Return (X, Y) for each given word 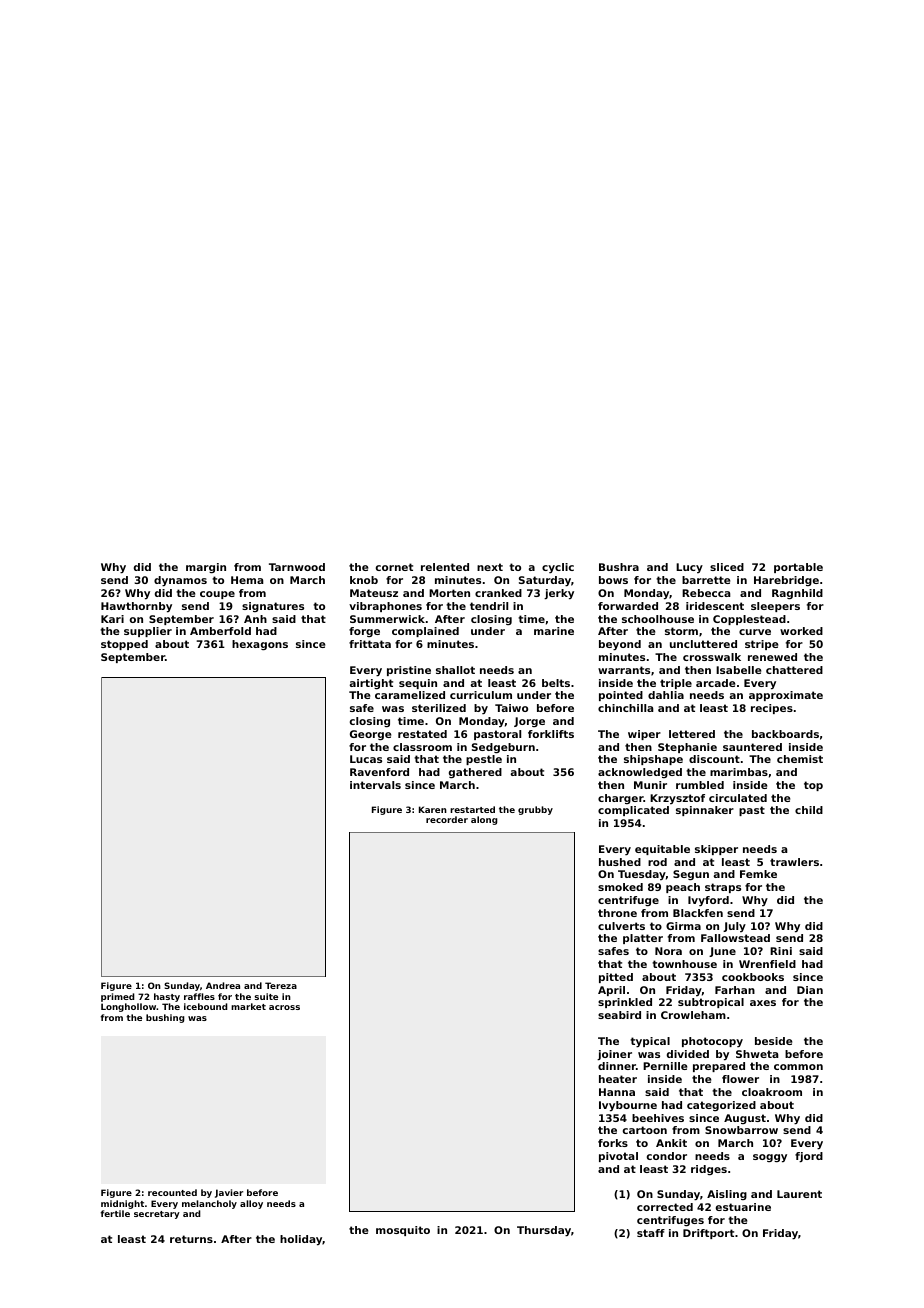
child (809, 810)
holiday (301, 1240)
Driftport (708, 1234)
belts (556, 683)
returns (191, 1239)
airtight (371, 684)
